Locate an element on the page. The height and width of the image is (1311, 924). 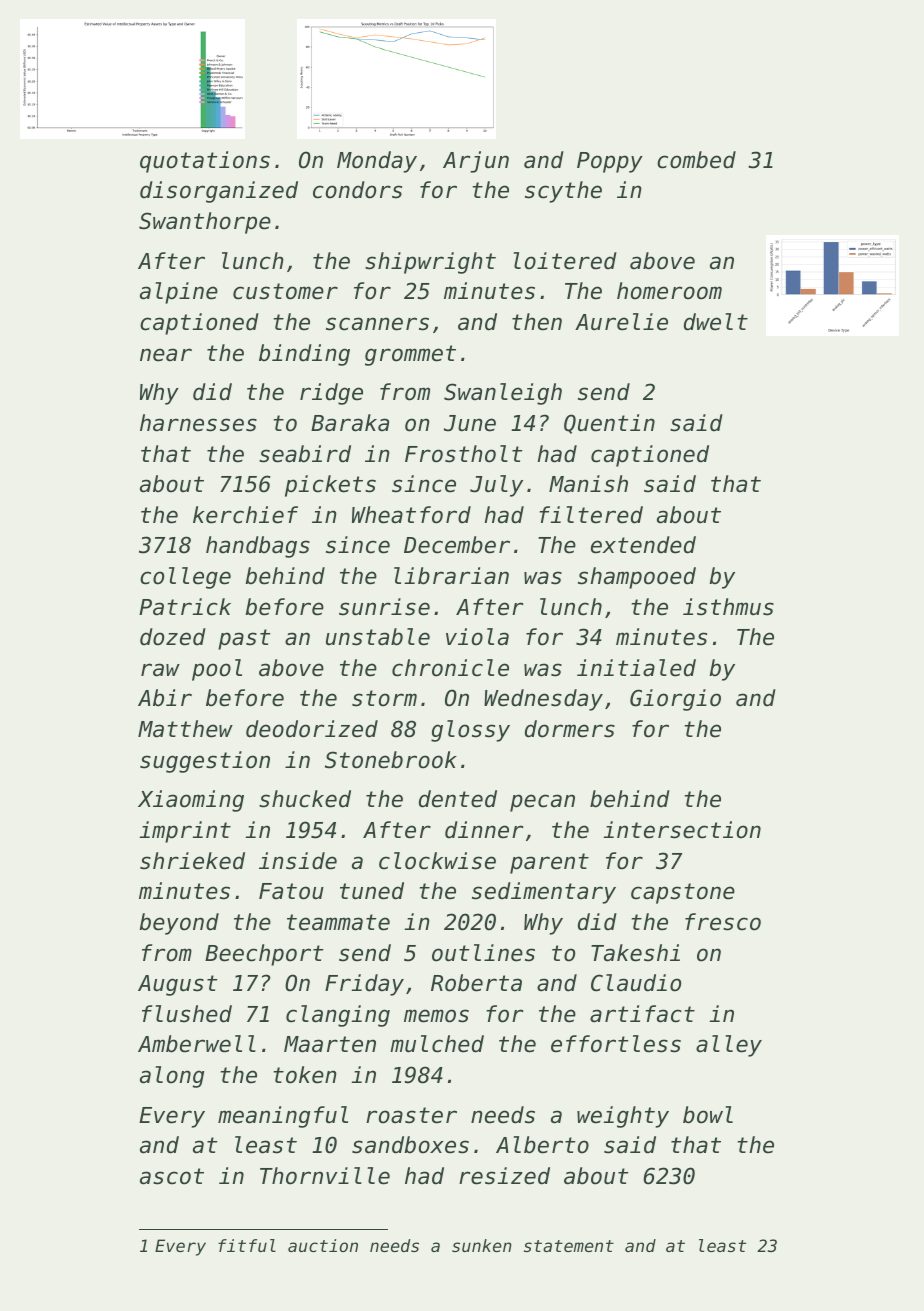
loitered is located at coordinates (565, 261).
